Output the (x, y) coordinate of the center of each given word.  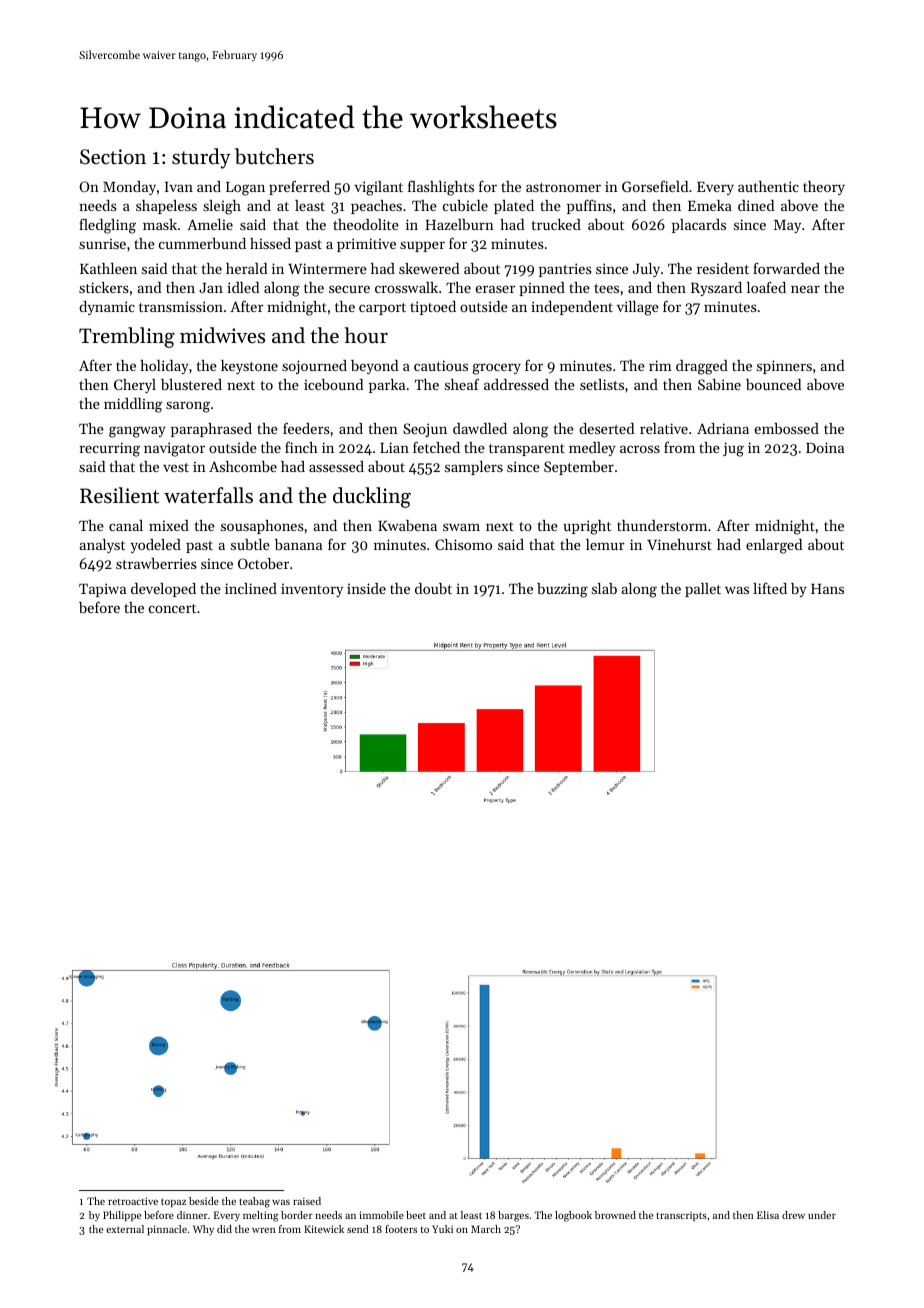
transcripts (681, 1216)
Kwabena (407, 525)
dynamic (107, 308)
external (125, 1229)
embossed (787, 428)
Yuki (442, 1229)
